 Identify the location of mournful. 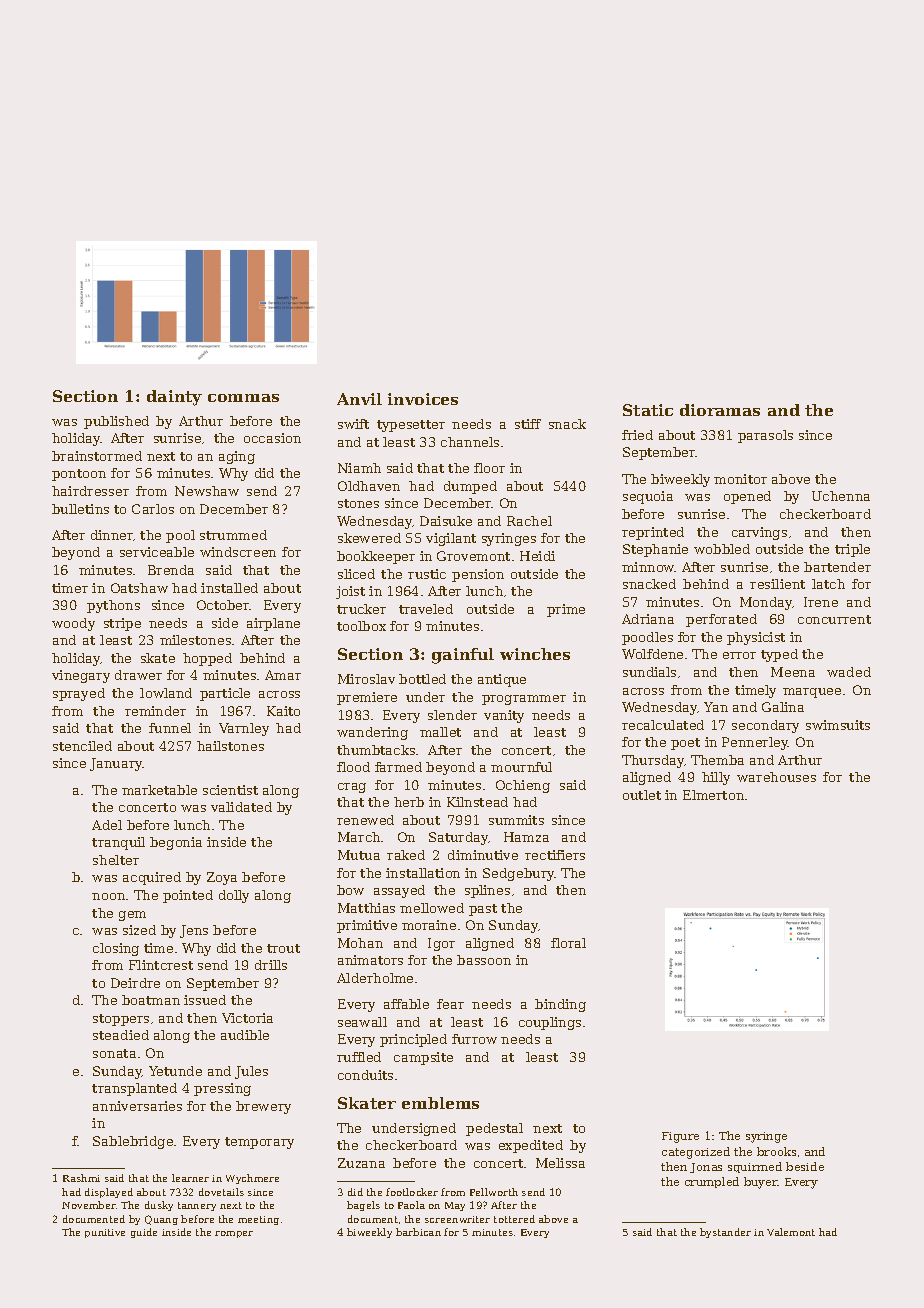
(521, 767).
